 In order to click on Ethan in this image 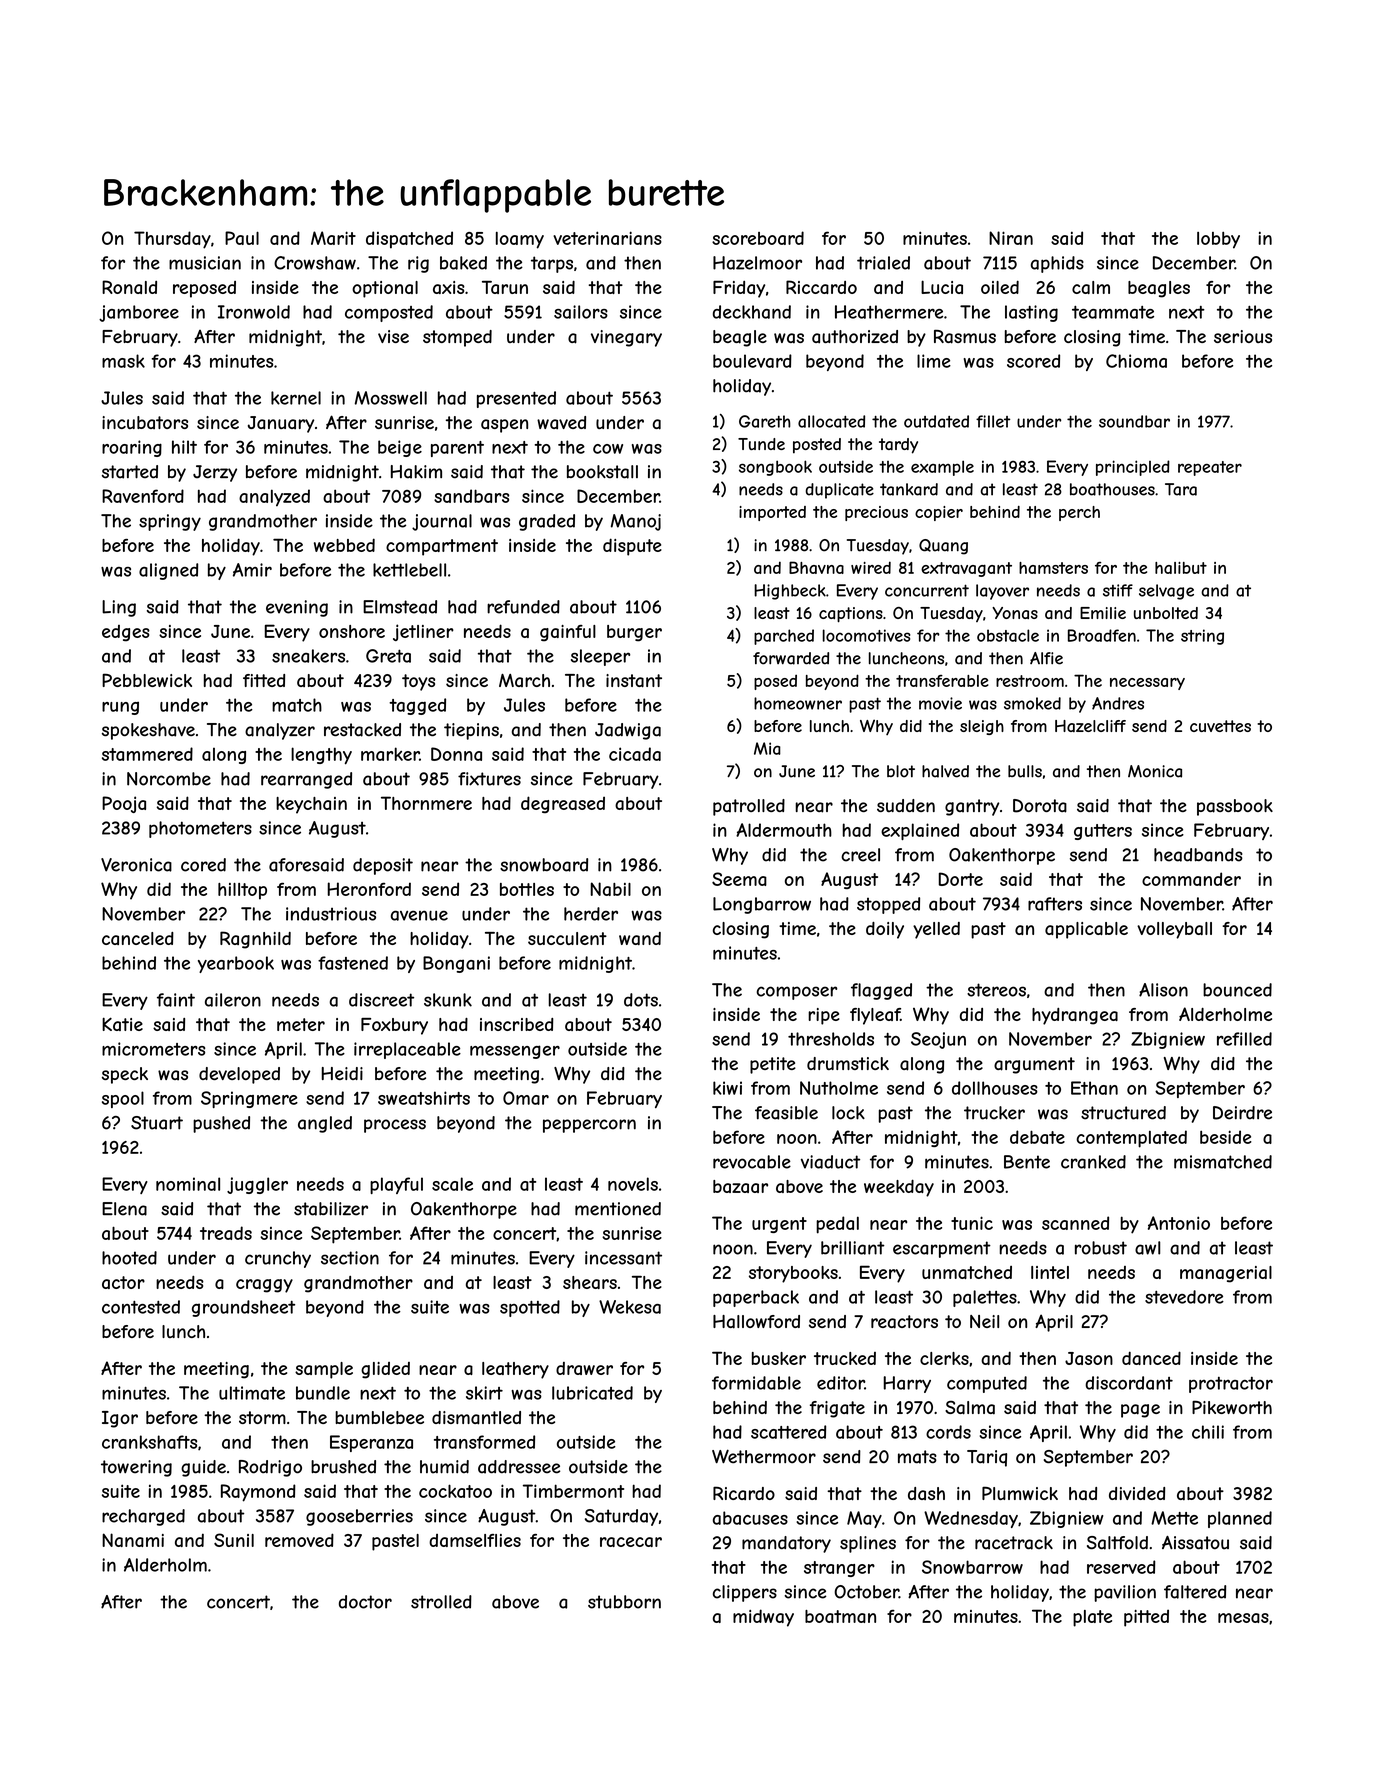, I will do `click(1094, 1088)`.
